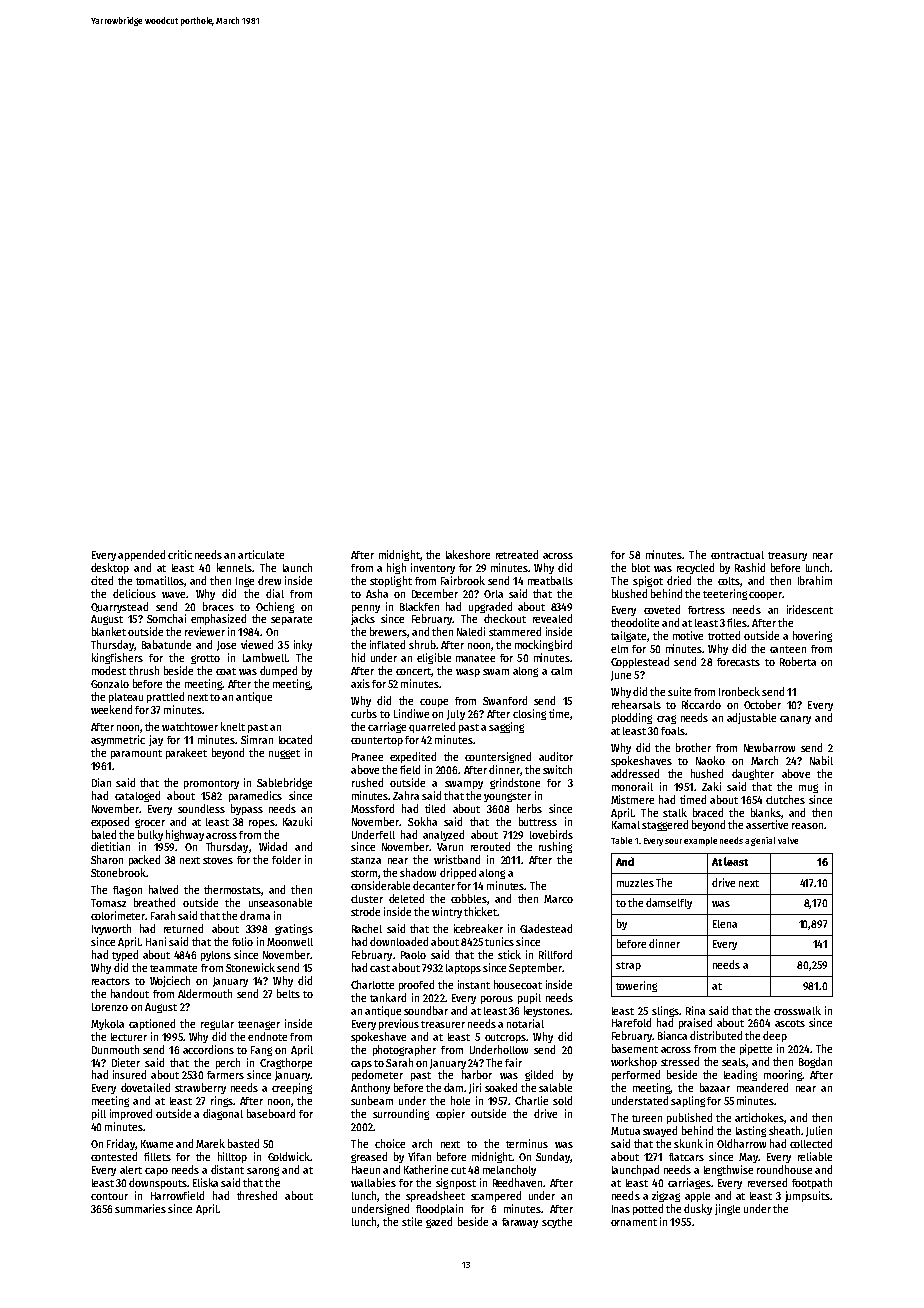  Describe the element at coordinates (725, 924) in the screenshot. I see `Elena` at that location.
